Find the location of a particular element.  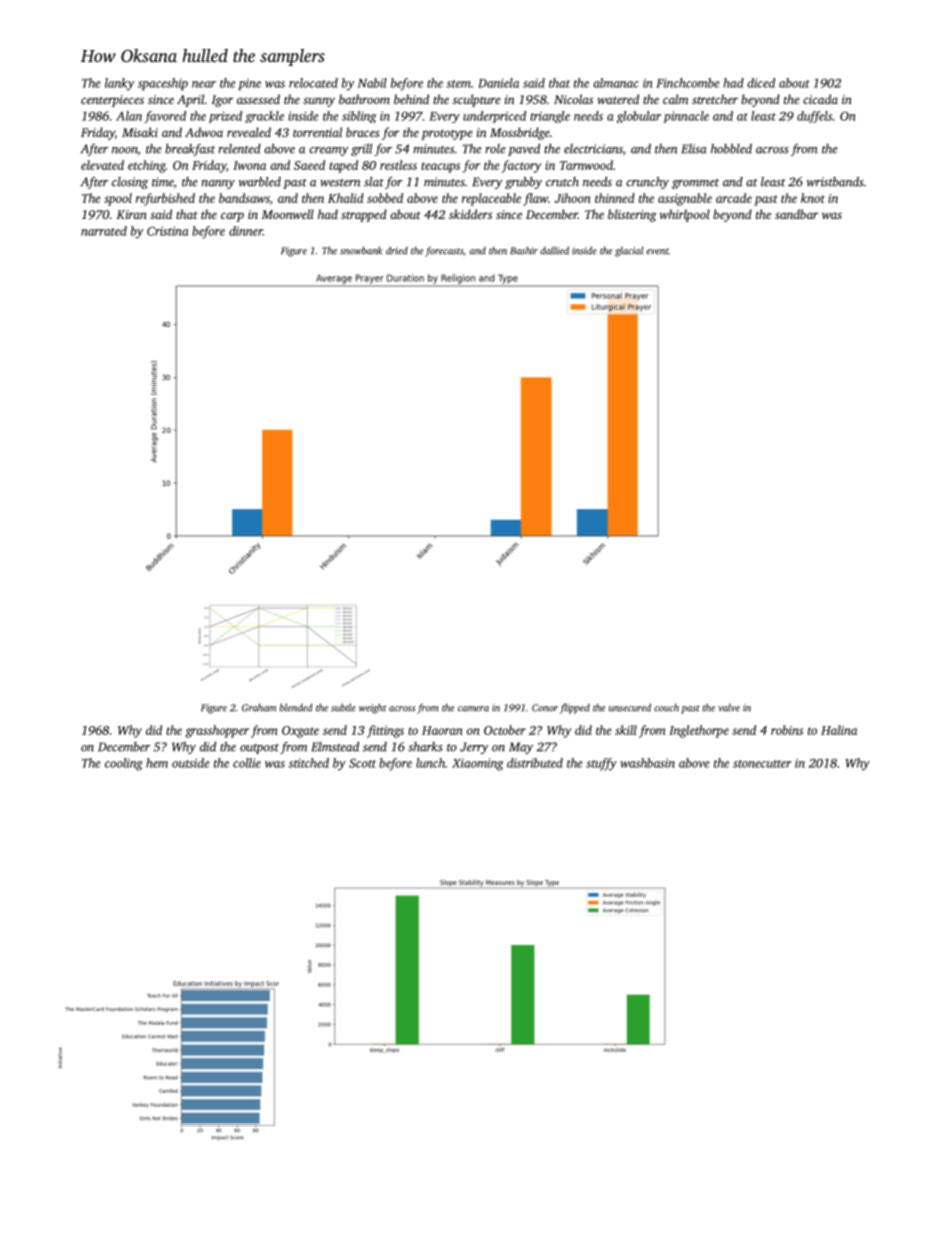

Daniela is located at coordinates (498, 83).
